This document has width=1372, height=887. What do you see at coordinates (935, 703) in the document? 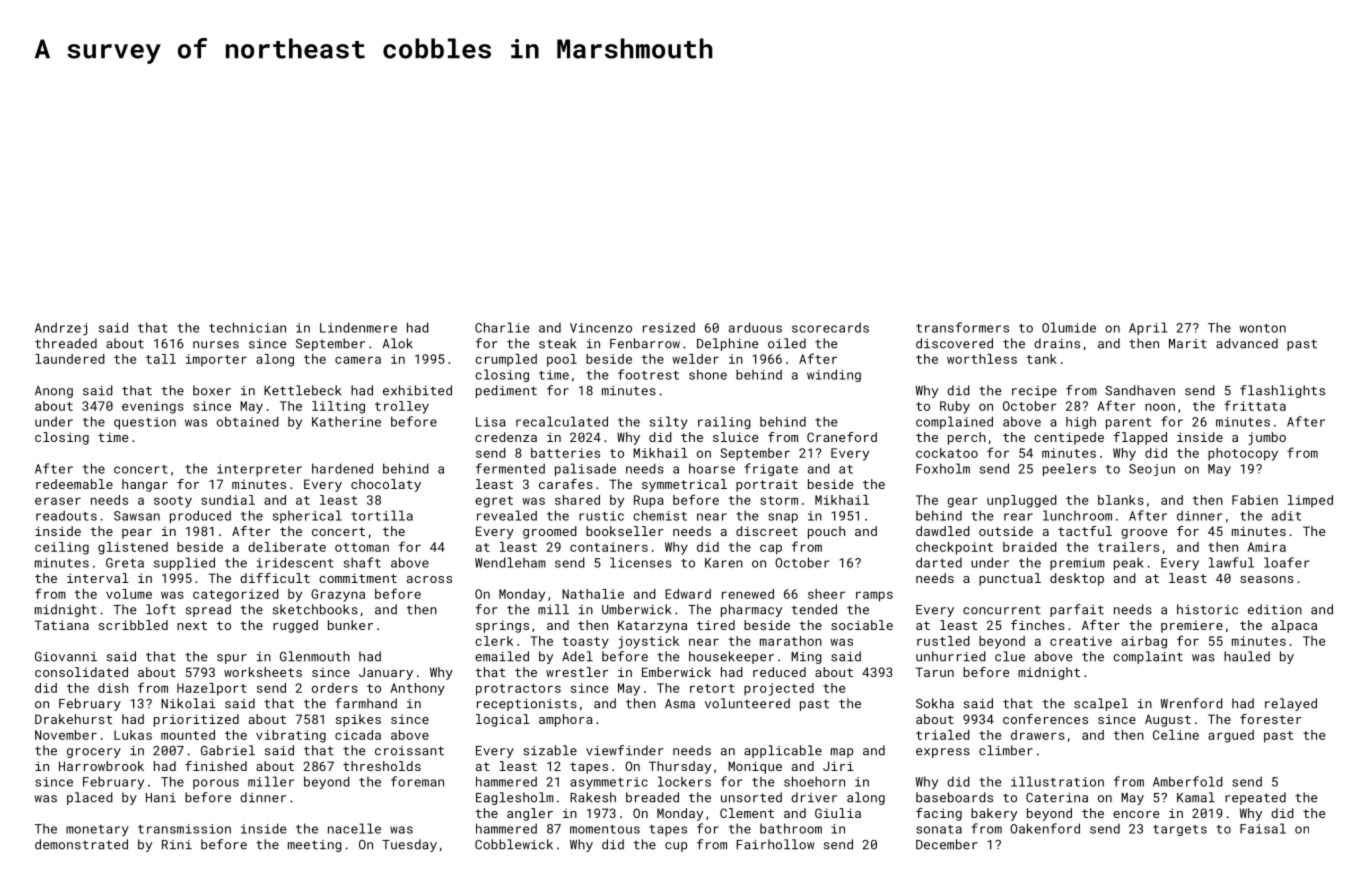
I see `Sokha` at bounding box center [935, 703].
